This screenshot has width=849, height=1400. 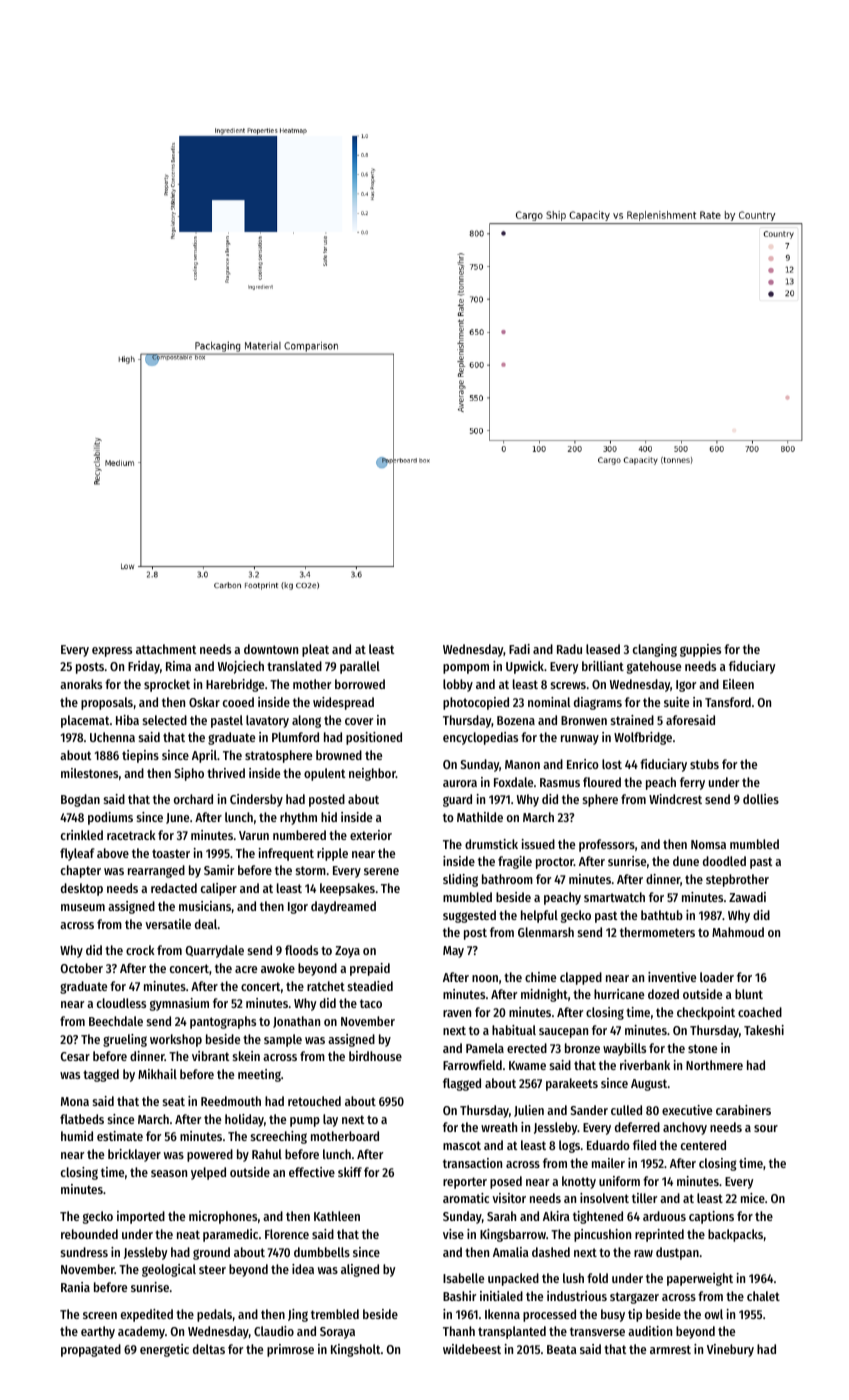 What do you see at coordinates (654, 667) in the screenshot?
I see `gatehouse` at bounding box center [654, 667].
